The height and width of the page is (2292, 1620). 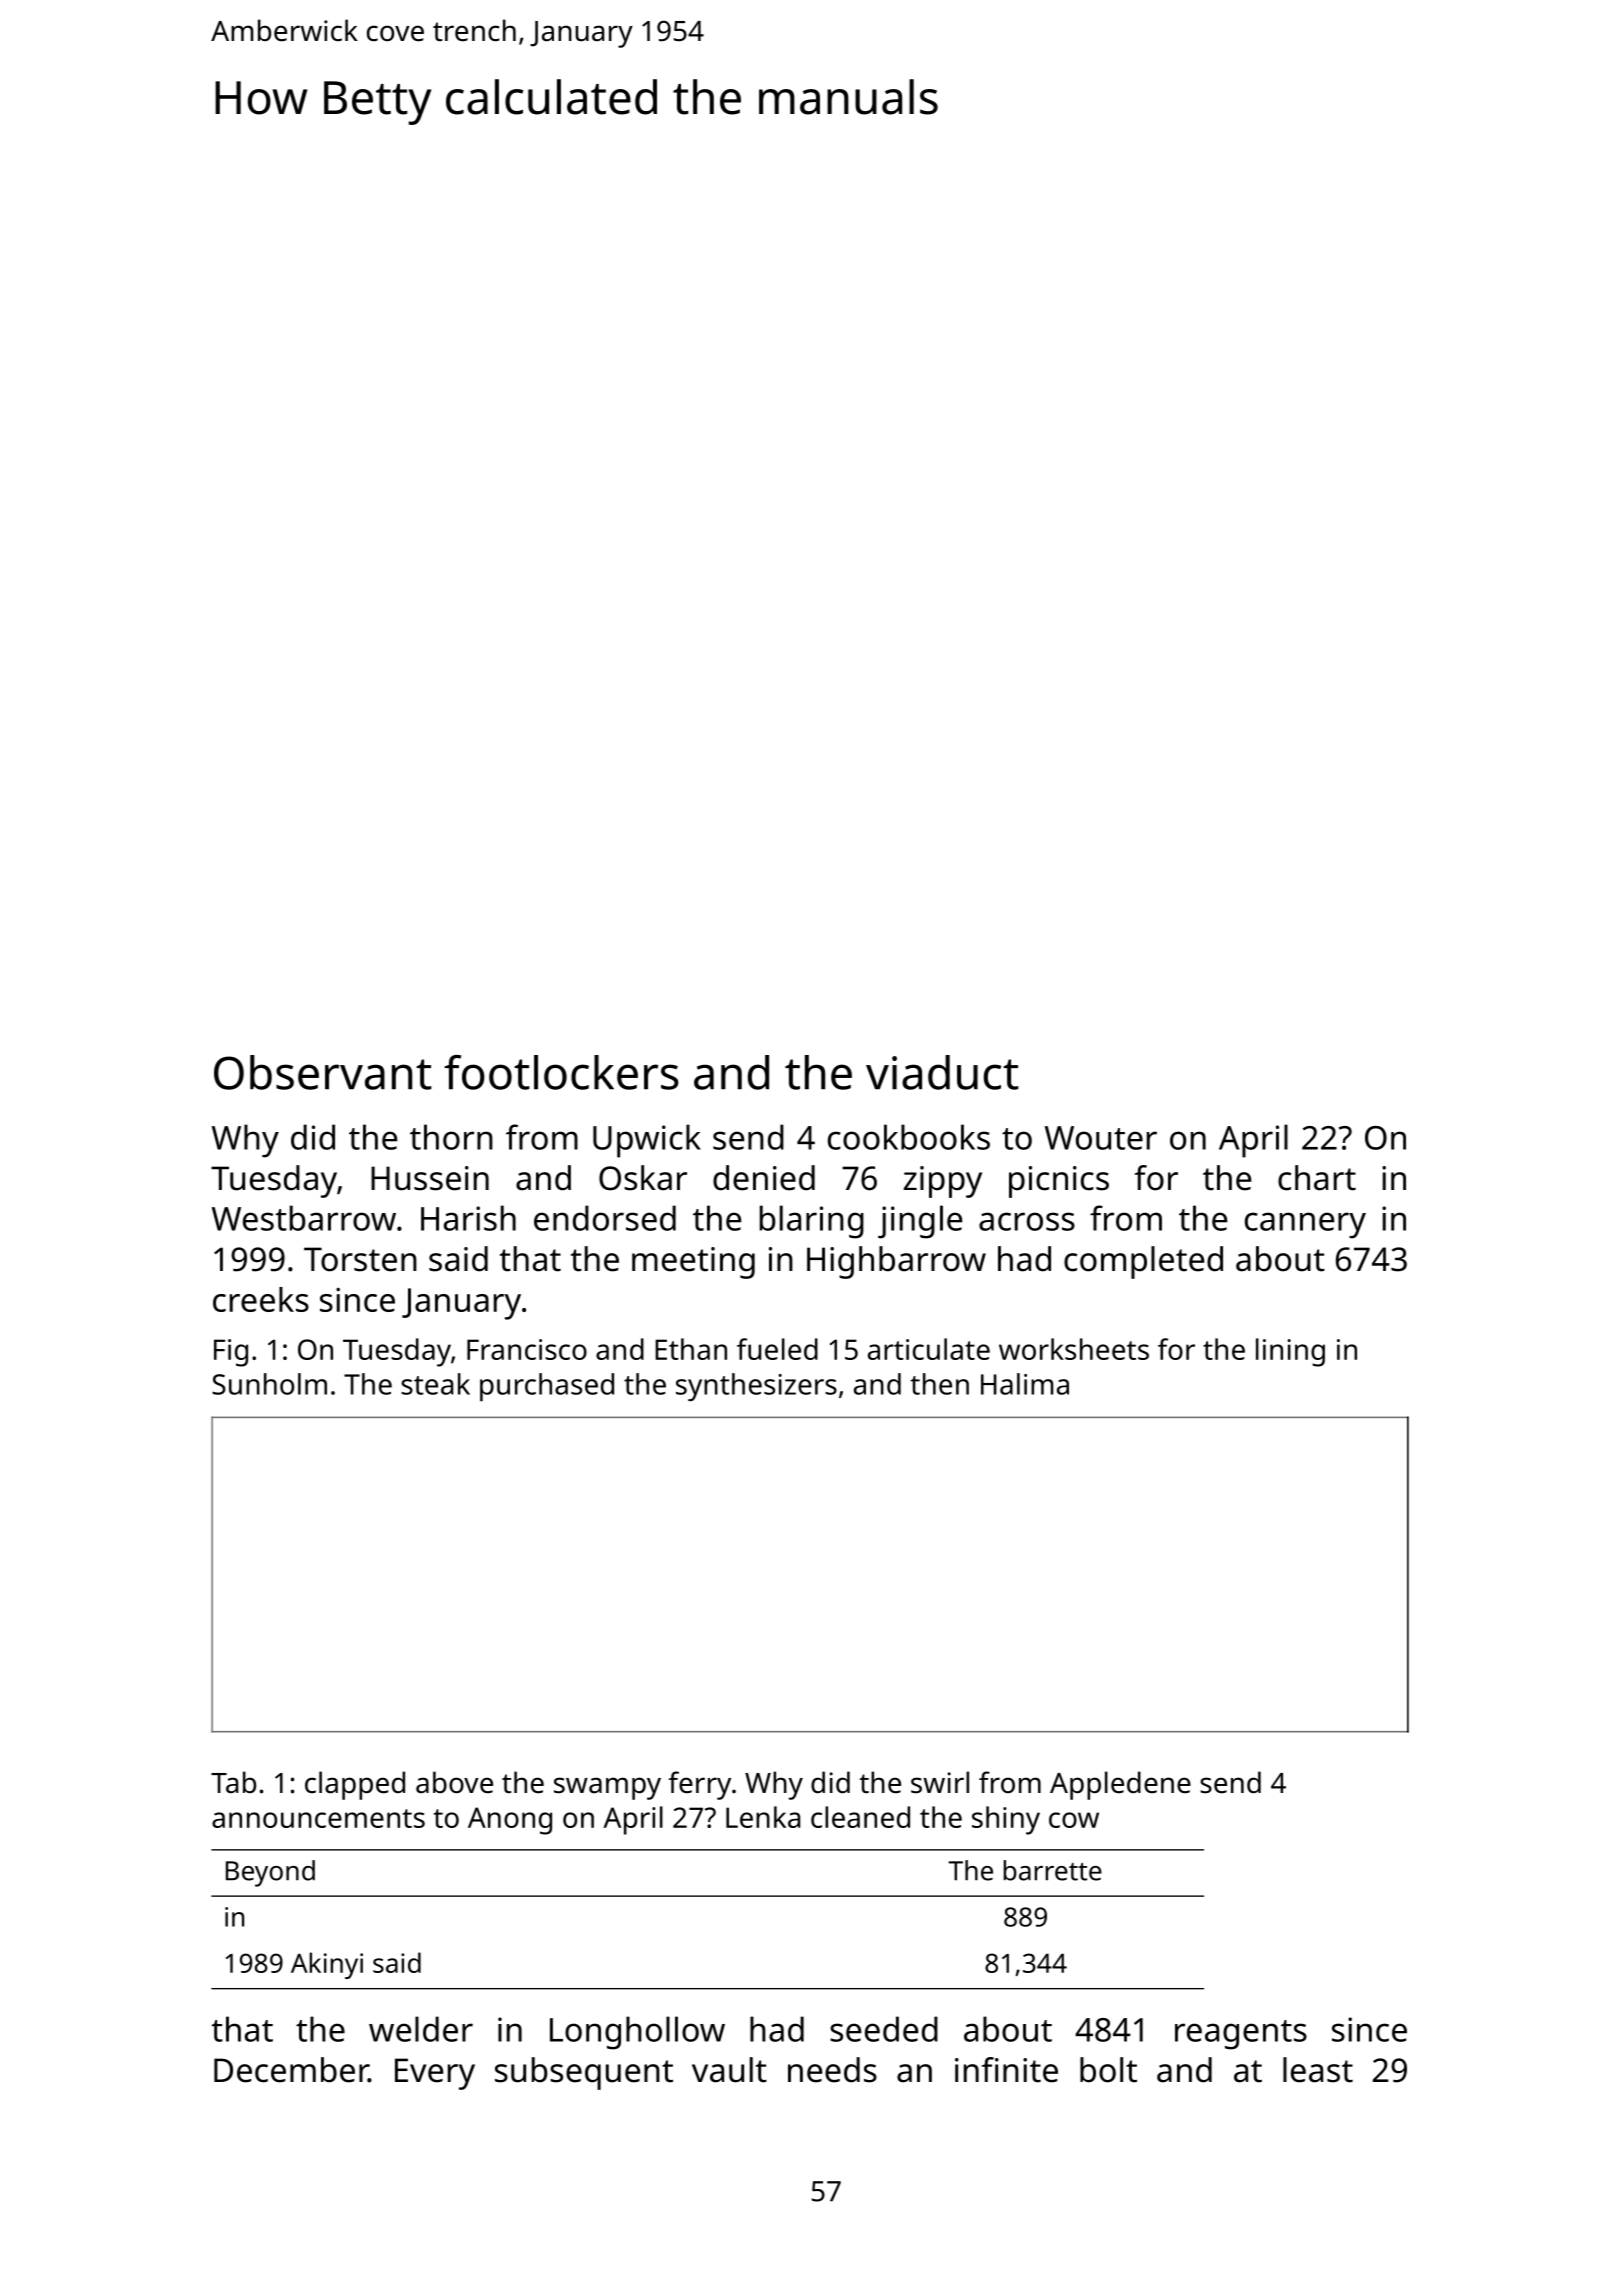 I want to click on Sunholm, so click(x=269, y=1384).
